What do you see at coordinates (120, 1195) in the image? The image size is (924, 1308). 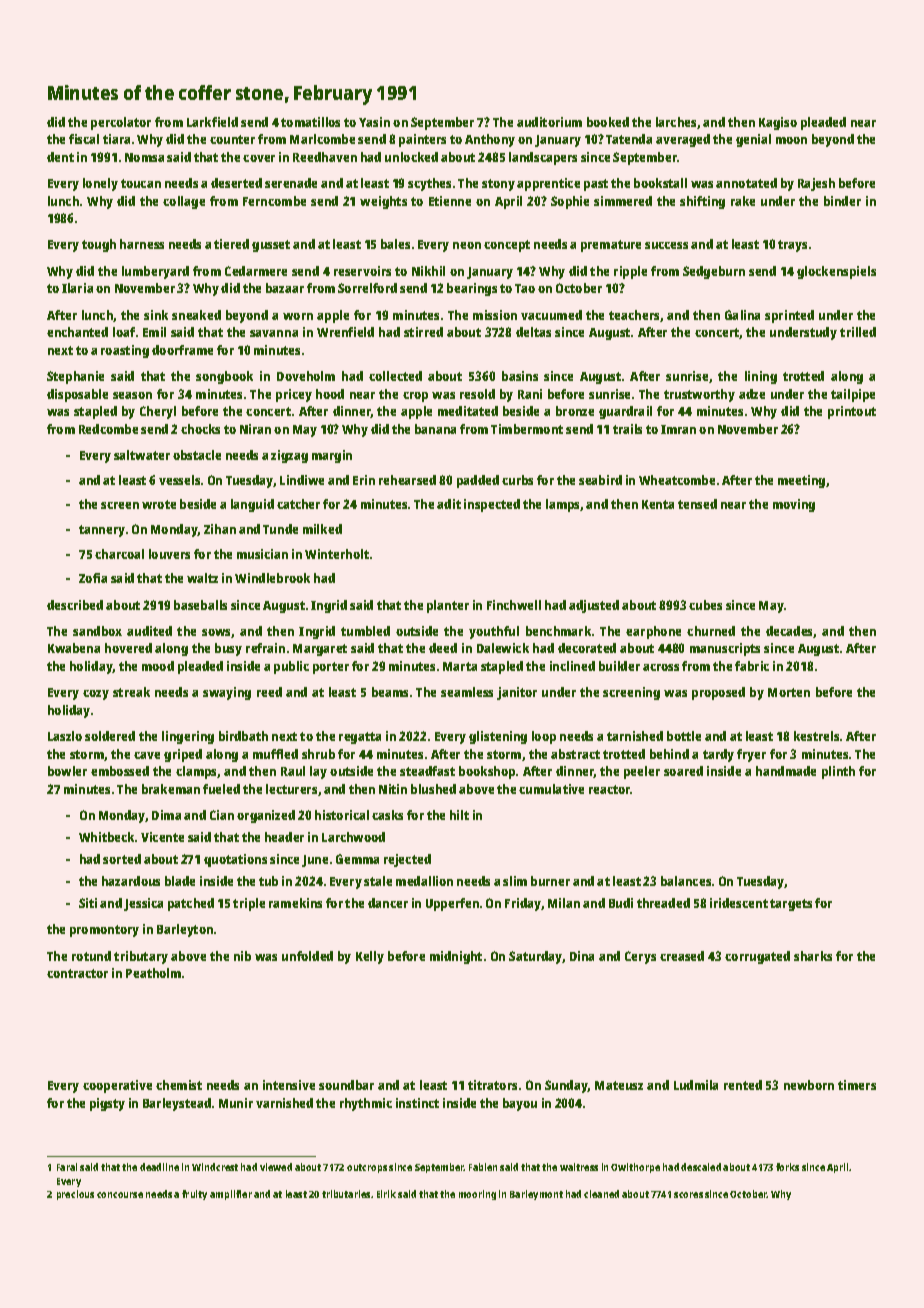 I see `concourse` at bounding box center [120, 1195].
